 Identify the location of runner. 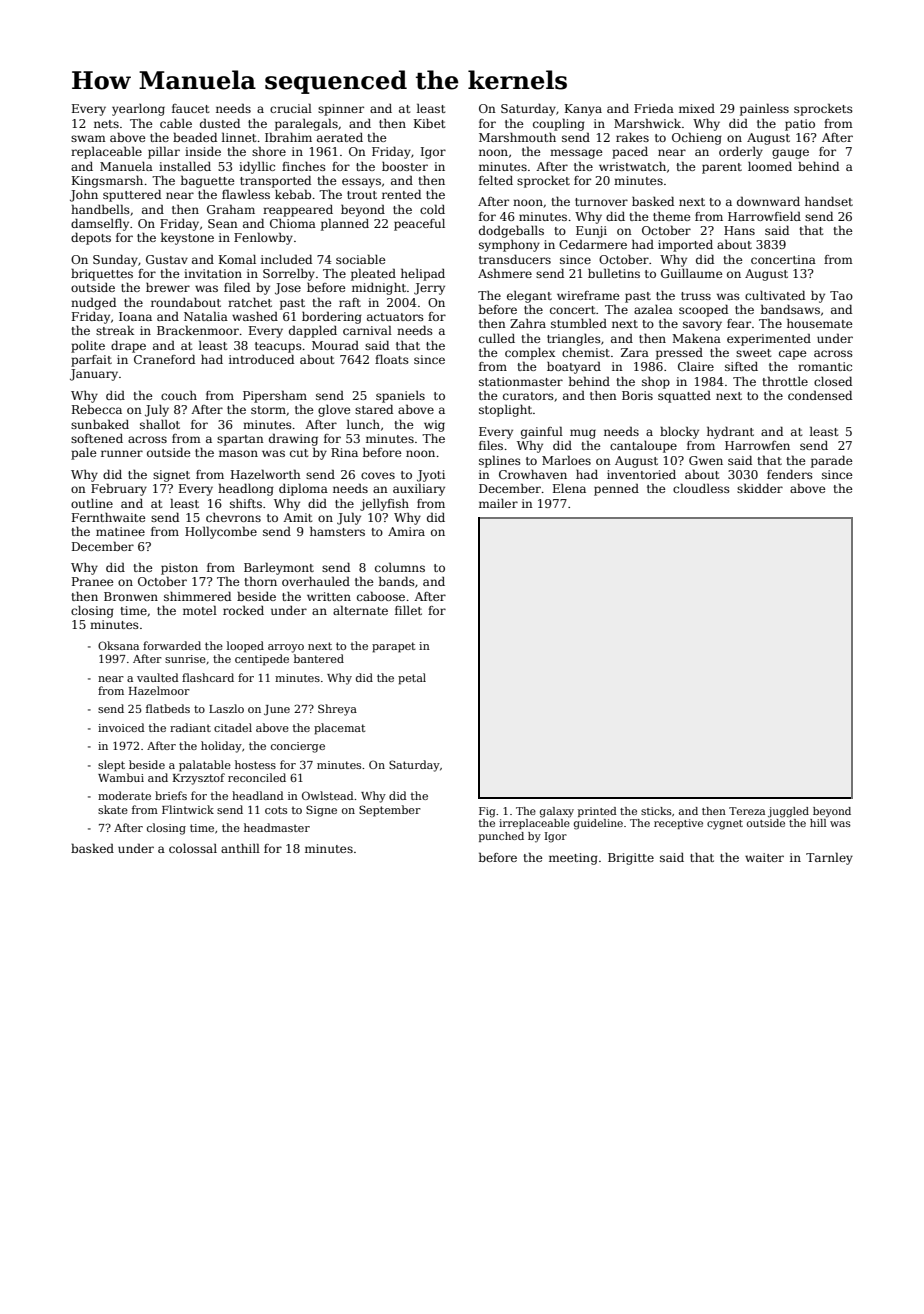
(122, 453).
